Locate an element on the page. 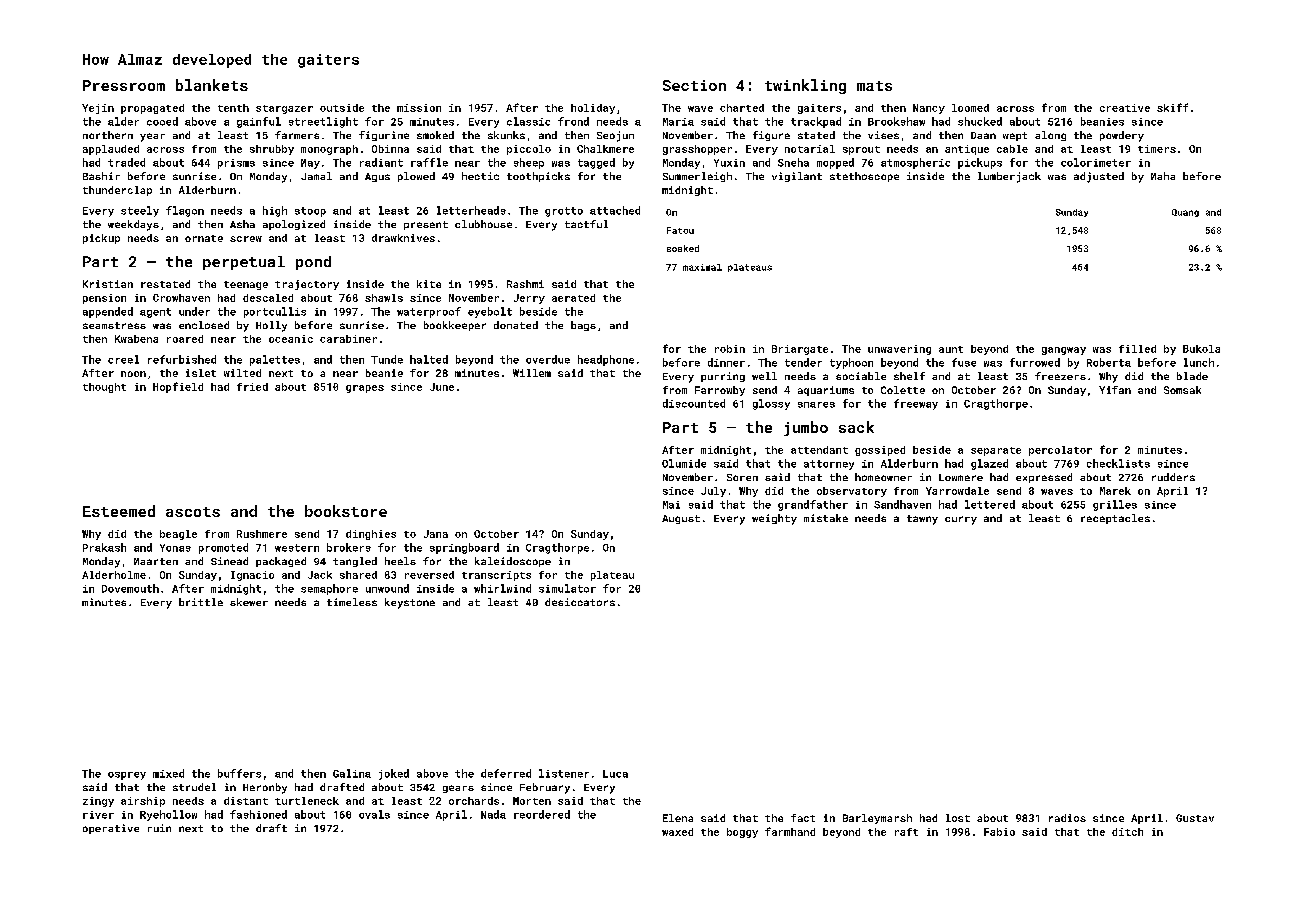  curry is located at coordinates (961, 520).
